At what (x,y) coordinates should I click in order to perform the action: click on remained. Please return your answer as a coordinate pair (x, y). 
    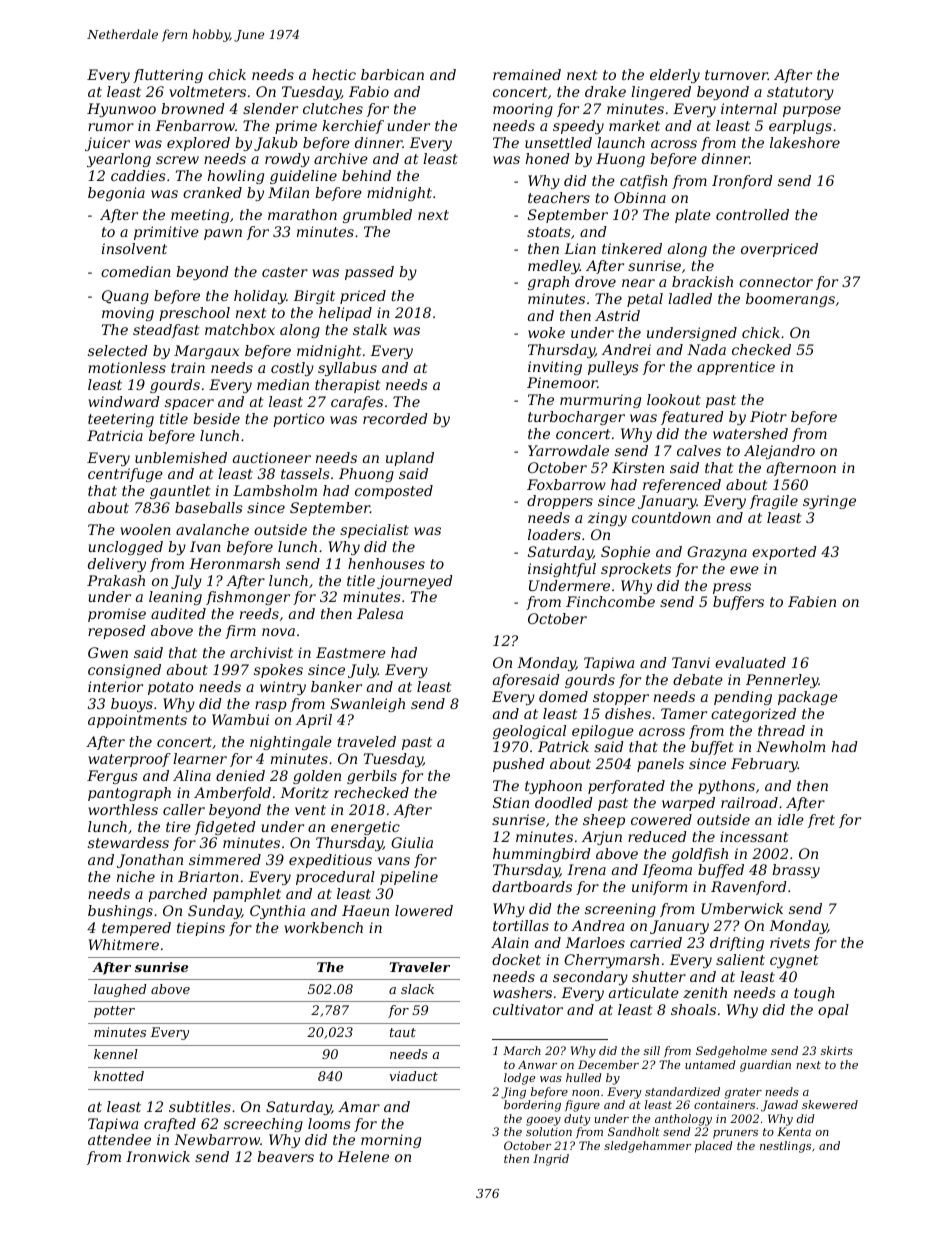
    Looking at the image, I should click on (527, 74).
